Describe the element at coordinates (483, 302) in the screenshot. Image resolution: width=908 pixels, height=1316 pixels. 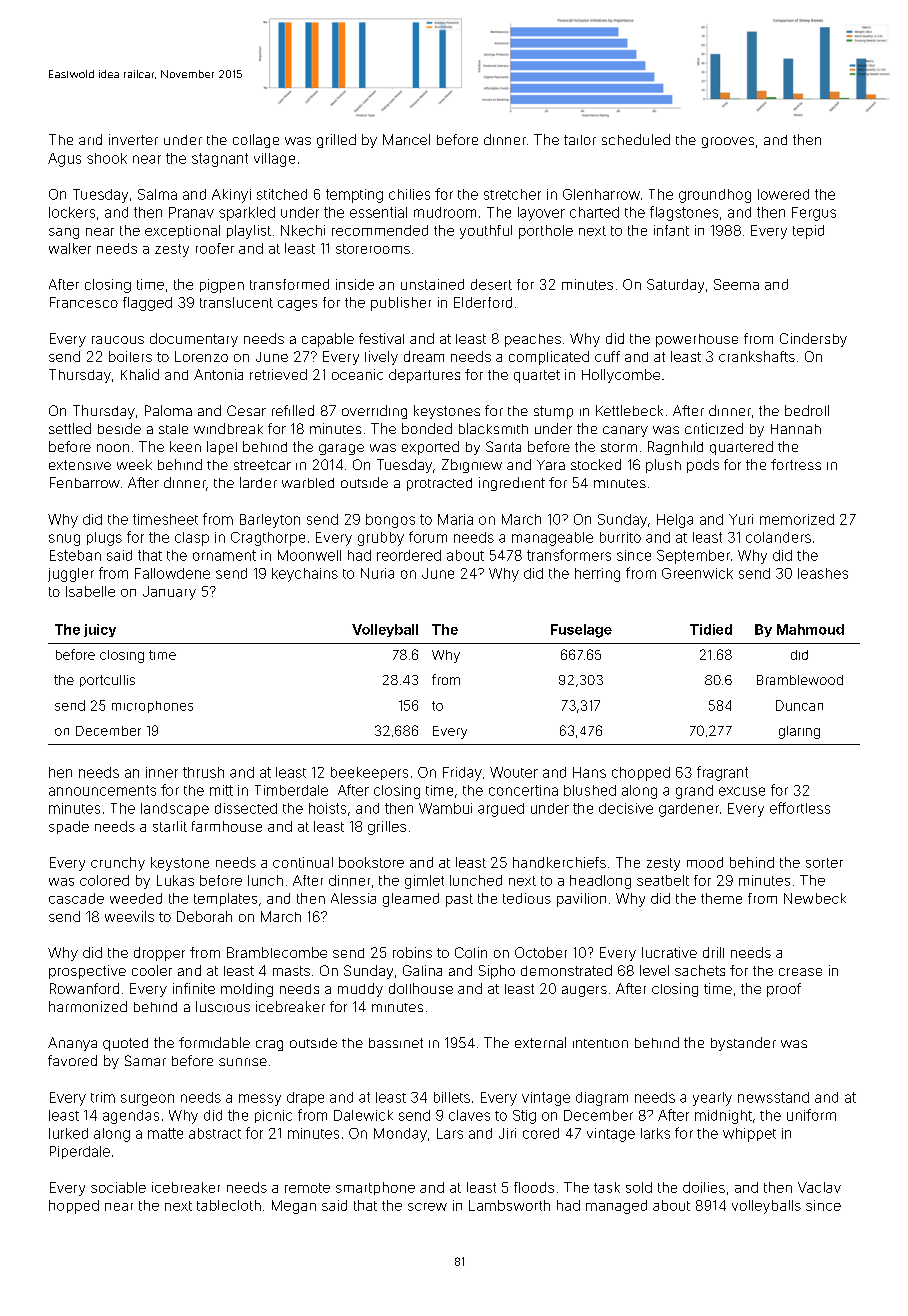
I see `Elderford` at that location.
